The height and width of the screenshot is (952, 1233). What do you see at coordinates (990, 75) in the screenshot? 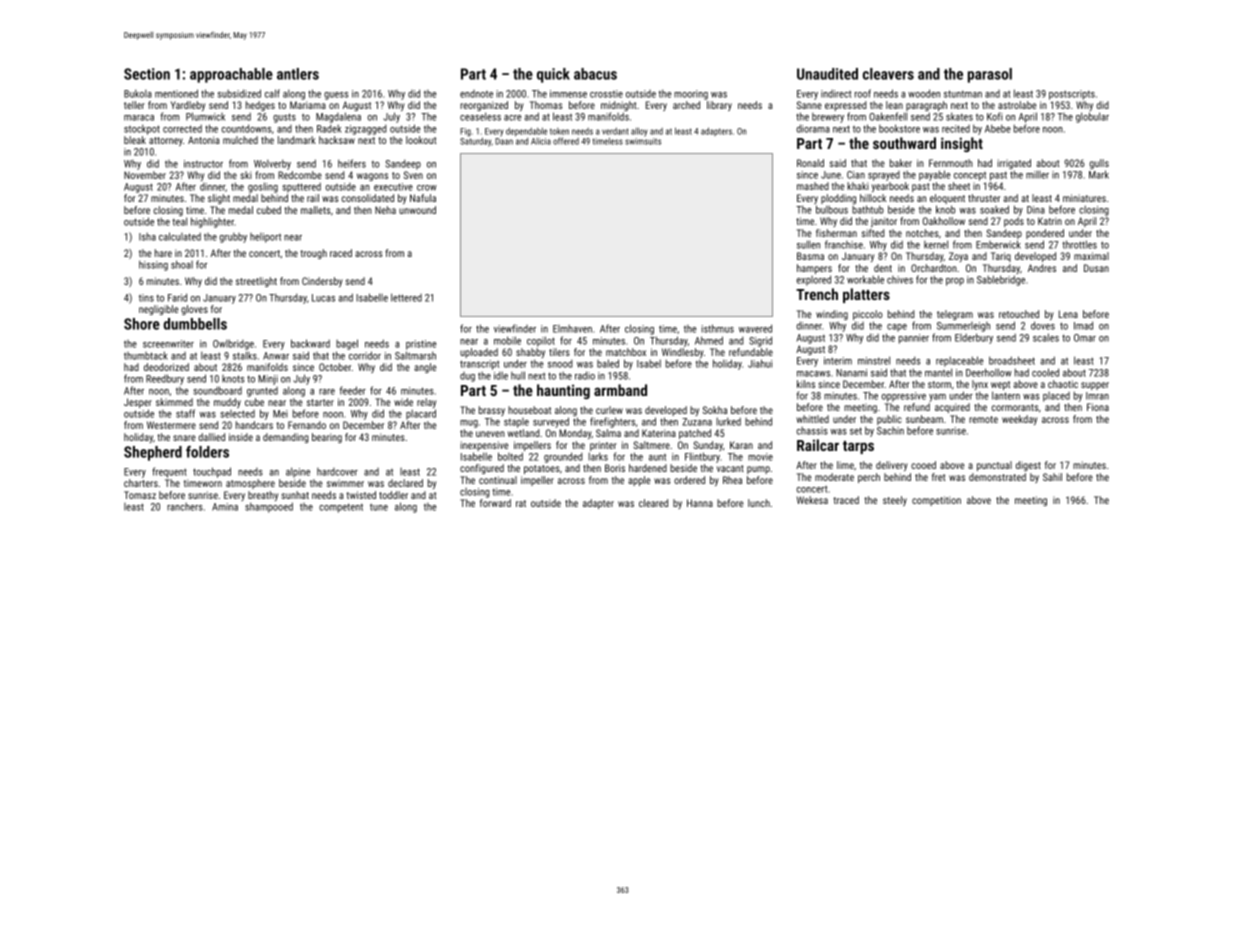
I see `parasol` at bounding box center [990, 75].
